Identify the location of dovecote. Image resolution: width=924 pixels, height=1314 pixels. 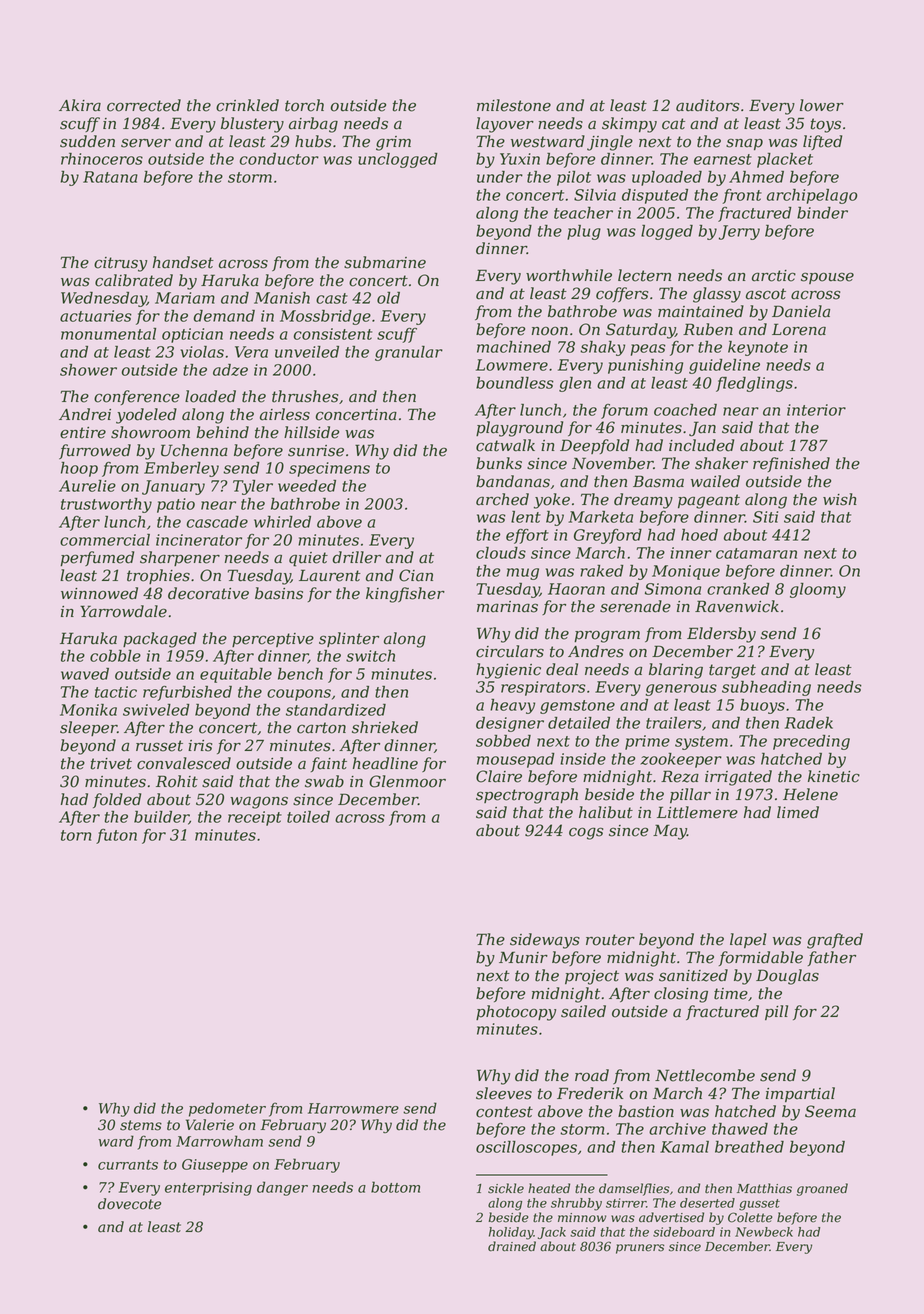
(129, 1204).
